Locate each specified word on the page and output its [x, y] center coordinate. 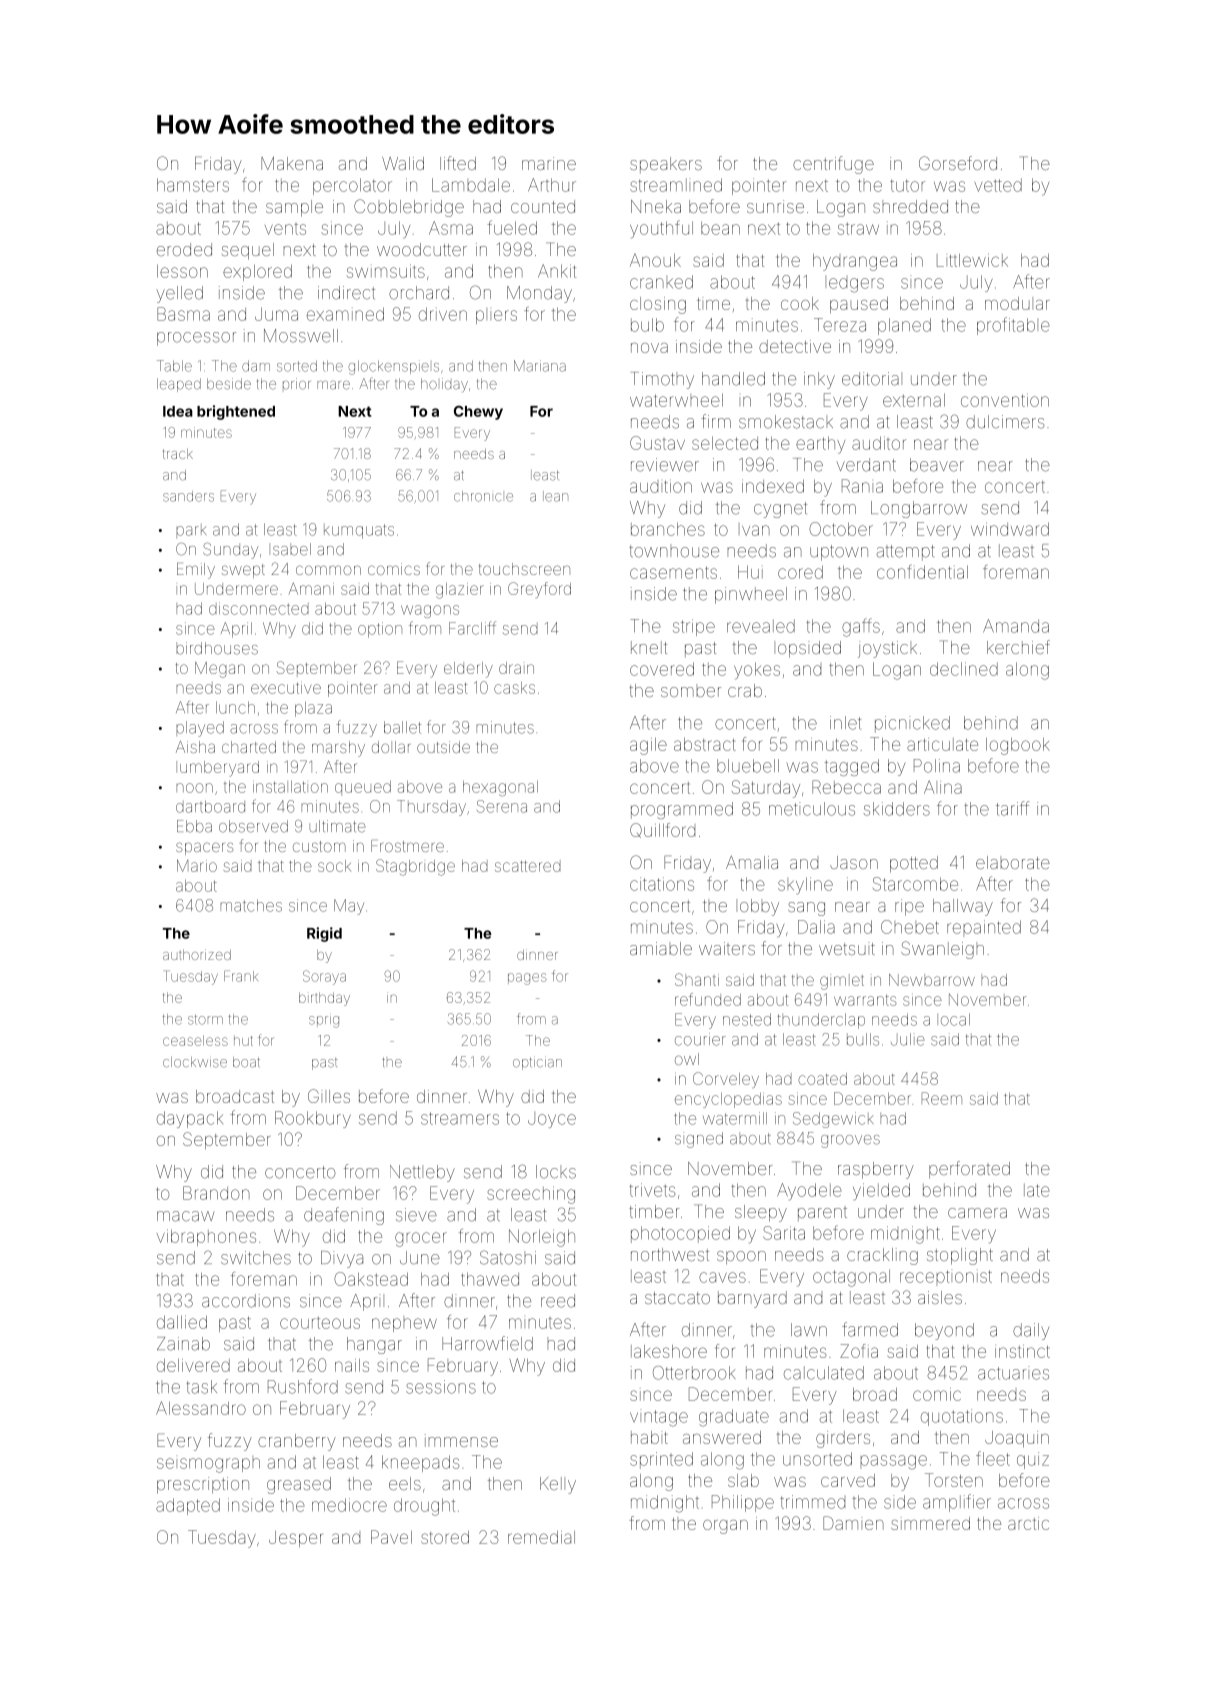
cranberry [297, 1442]
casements [673, 572]
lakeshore [669, 1351]
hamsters [193, 185]
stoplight [960, 1256]
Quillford [662, 830]
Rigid [324, 934]
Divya [342, 1259]
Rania [862, 486]
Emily [196, 571]
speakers [666, 165]
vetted [998, 185]
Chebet [910, 927]
